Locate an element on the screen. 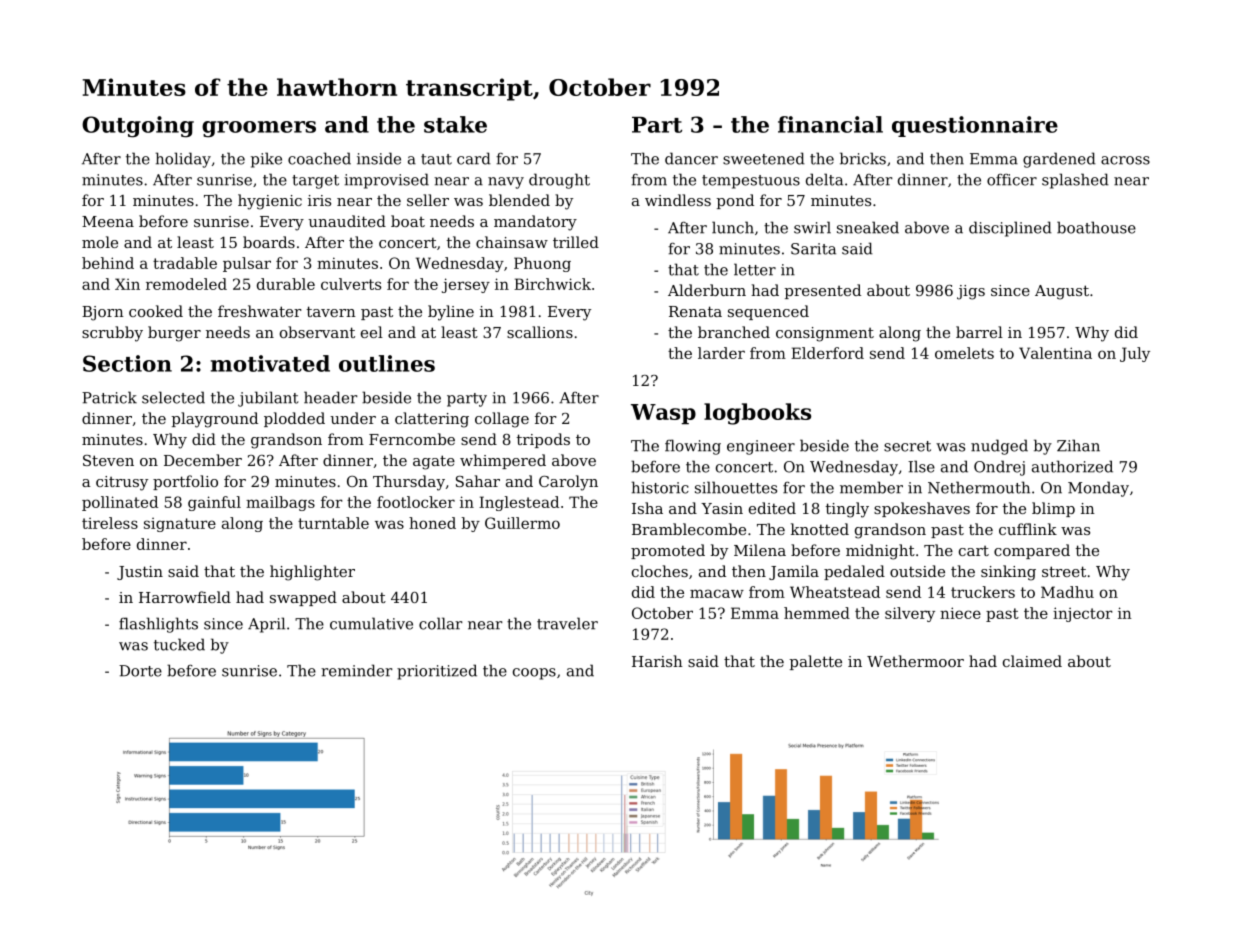  tempestuous is located at coordinates (751, 182).
